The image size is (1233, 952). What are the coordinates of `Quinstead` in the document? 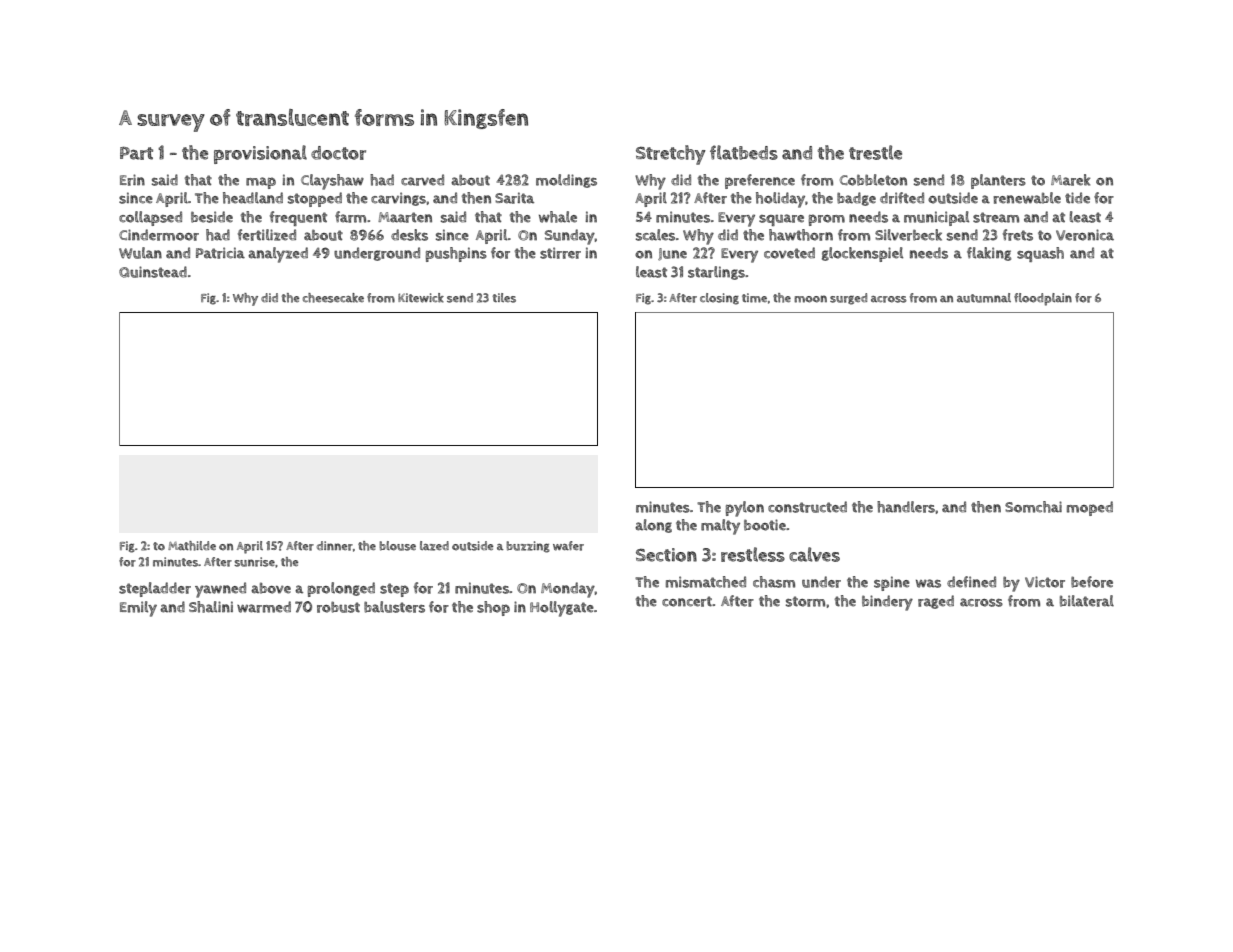 It's located at (153, 272).
